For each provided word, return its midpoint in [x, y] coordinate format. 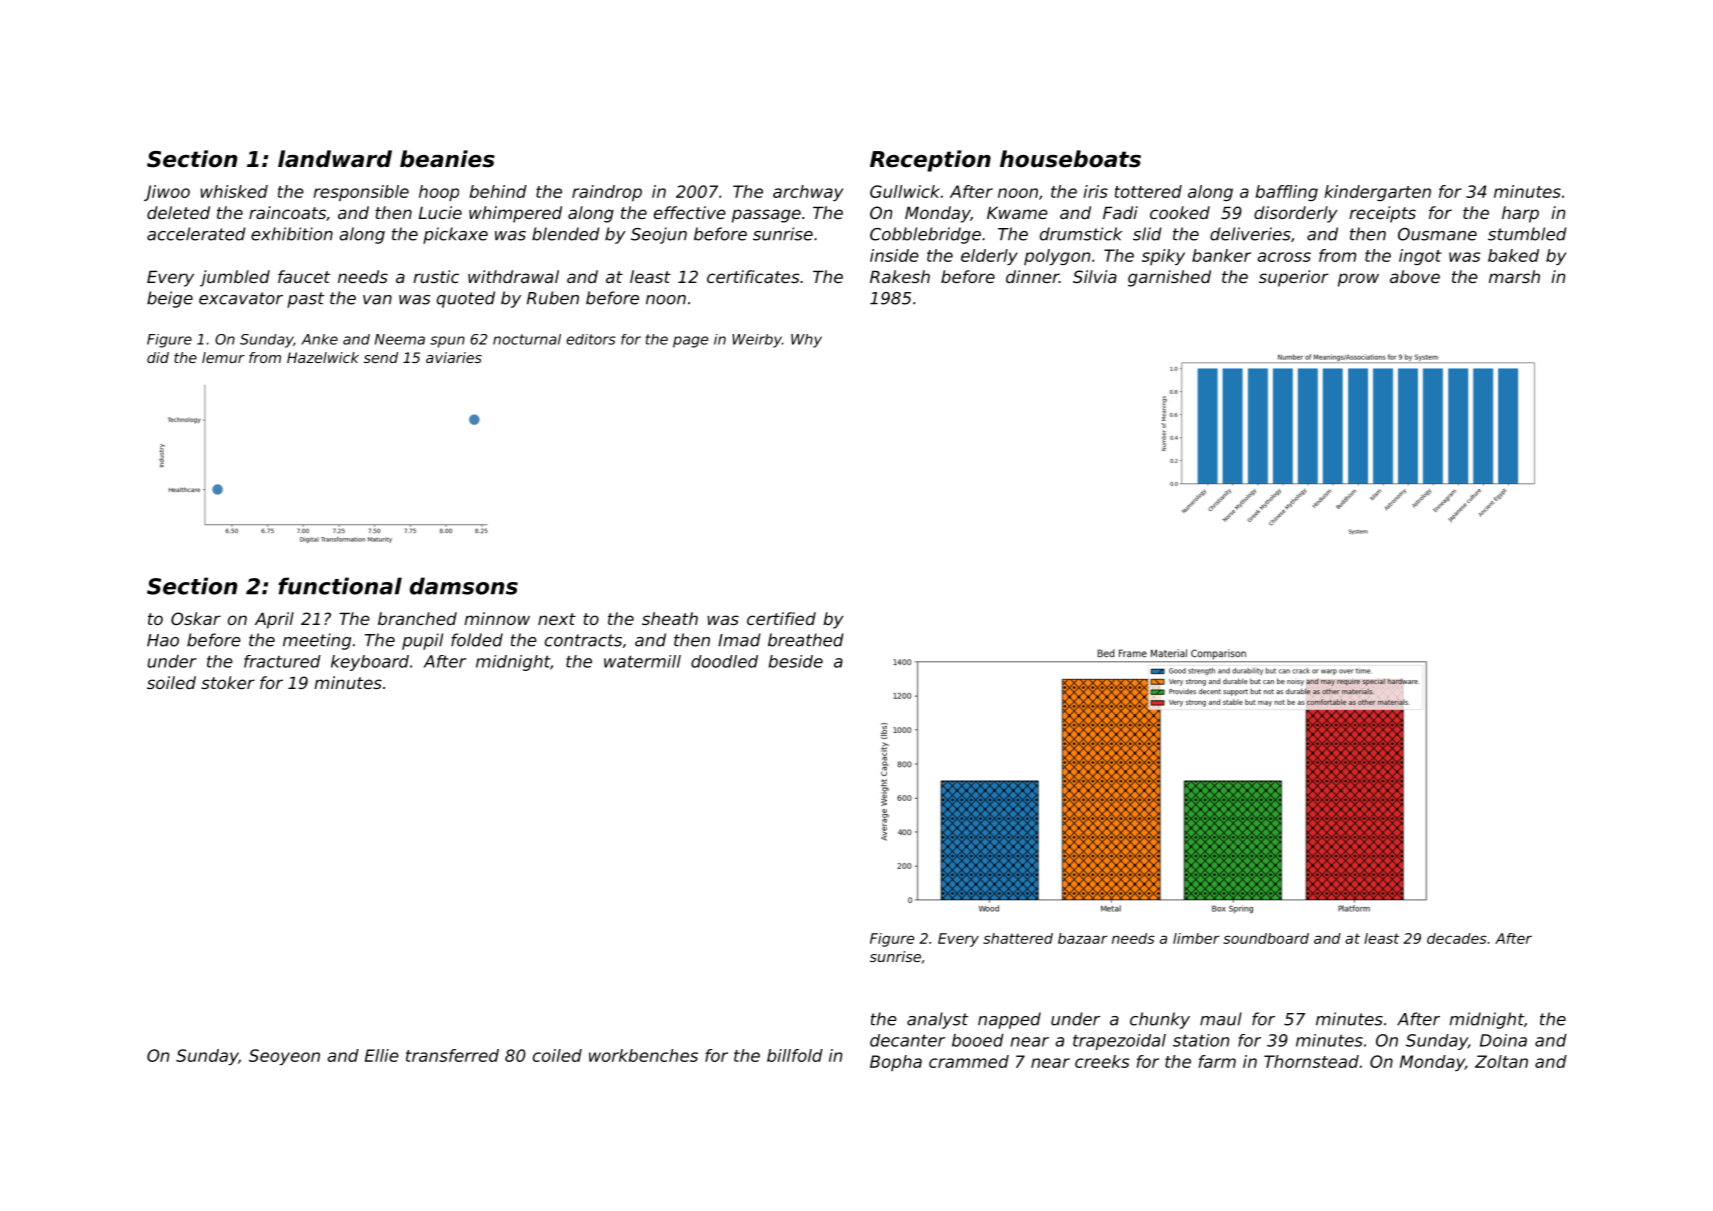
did [158, 357]
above [1415, 276]
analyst [937, 1020]
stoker [228, 682]
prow [1358, 280]
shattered [1018, 938]
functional [340, 586]
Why [806, 341]
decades [1457, 938]
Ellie [382, 1055]
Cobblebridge [925, 235]
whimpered [515, 214]
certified [781, 618]
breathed [806, 640]
